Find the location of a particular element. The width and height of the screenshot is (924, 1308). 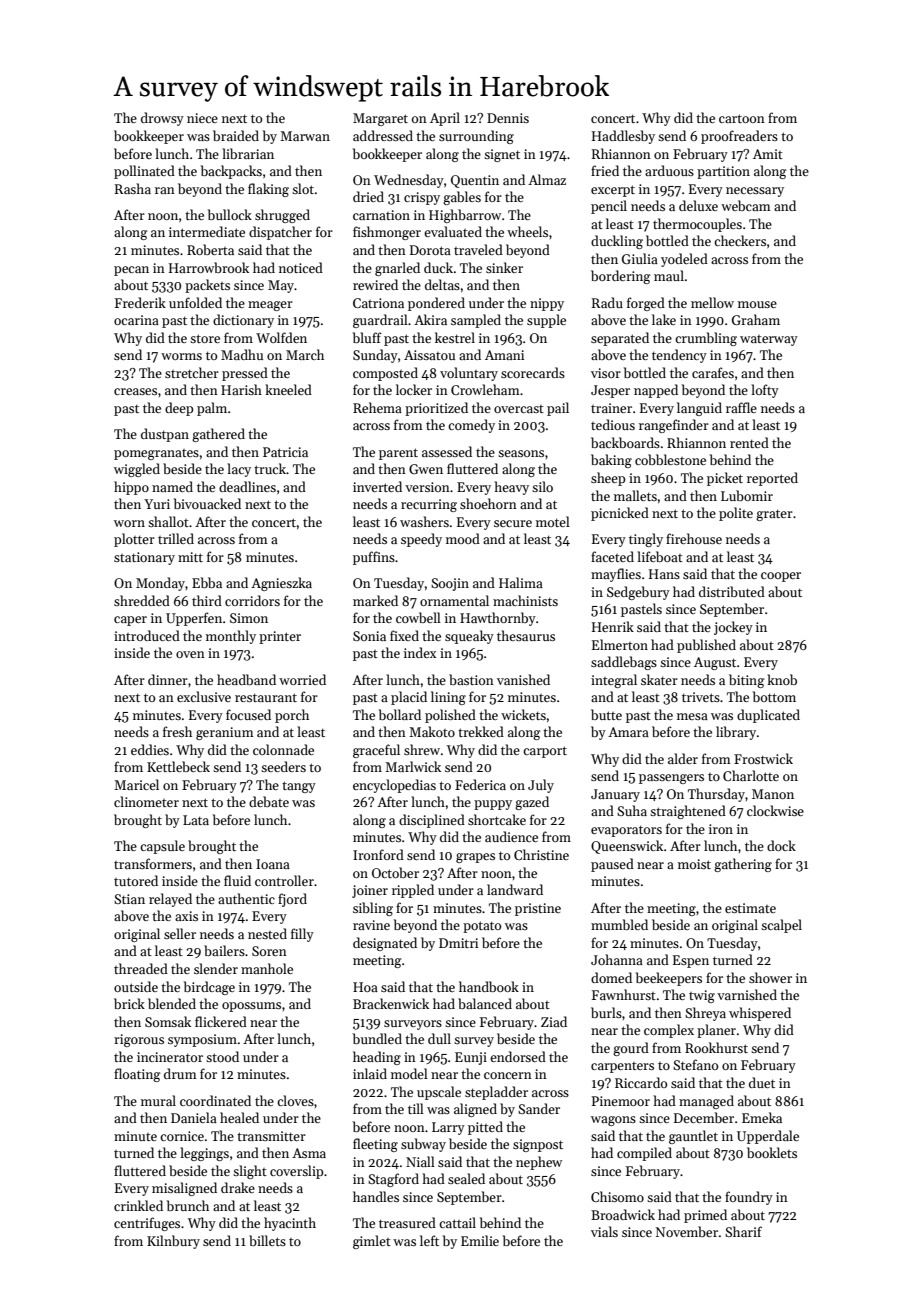

August is located at coordinates (715, 663).
